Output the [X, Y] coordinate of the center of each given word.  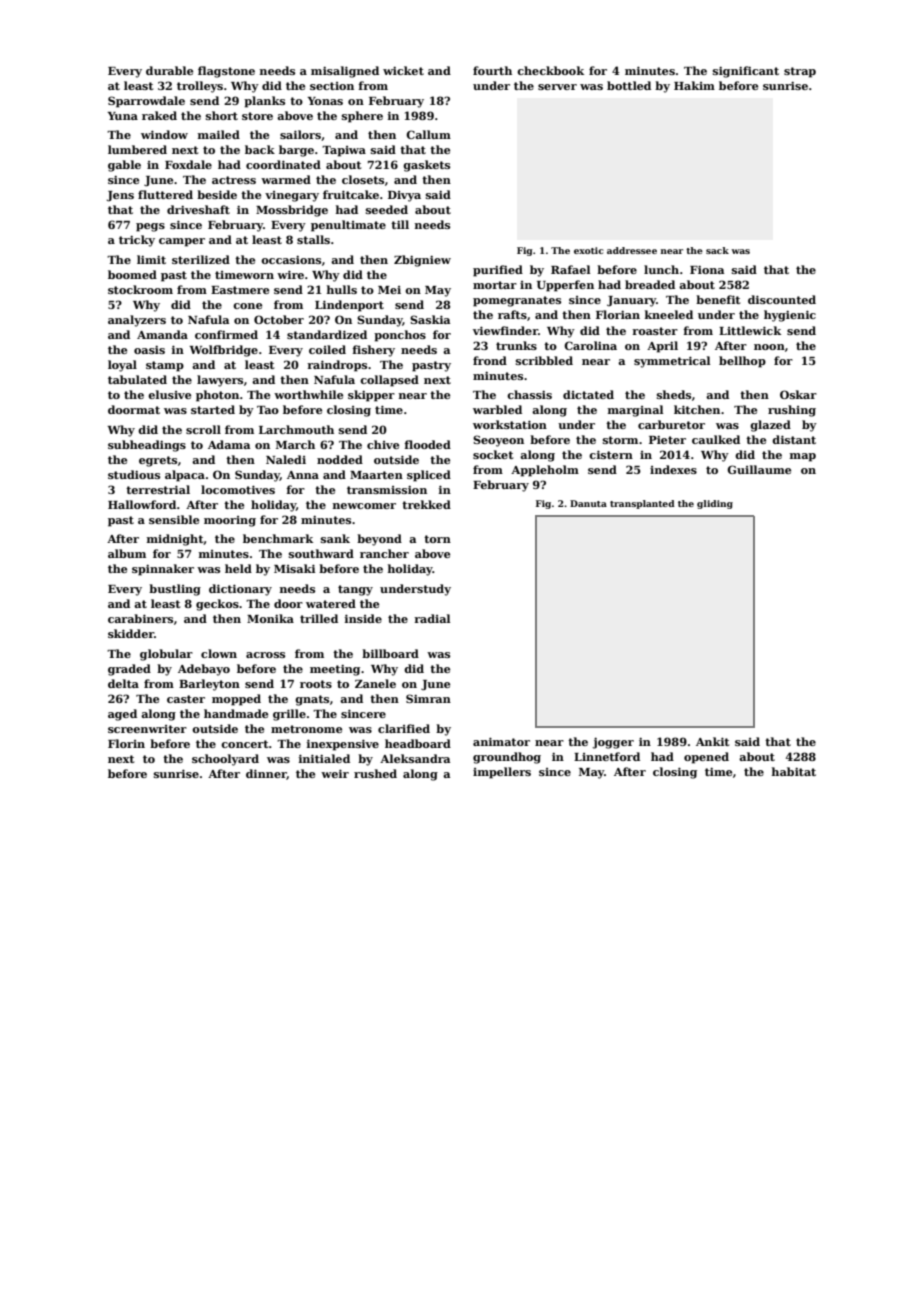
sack [717, 250]
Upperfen [565, 286]
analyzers [137, 321]
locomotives [238, 489]
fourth [492, 70]
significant [746, 72]
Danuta [588, 503]
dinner [266, 774]
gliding [715, 504]
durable [169, 70]
